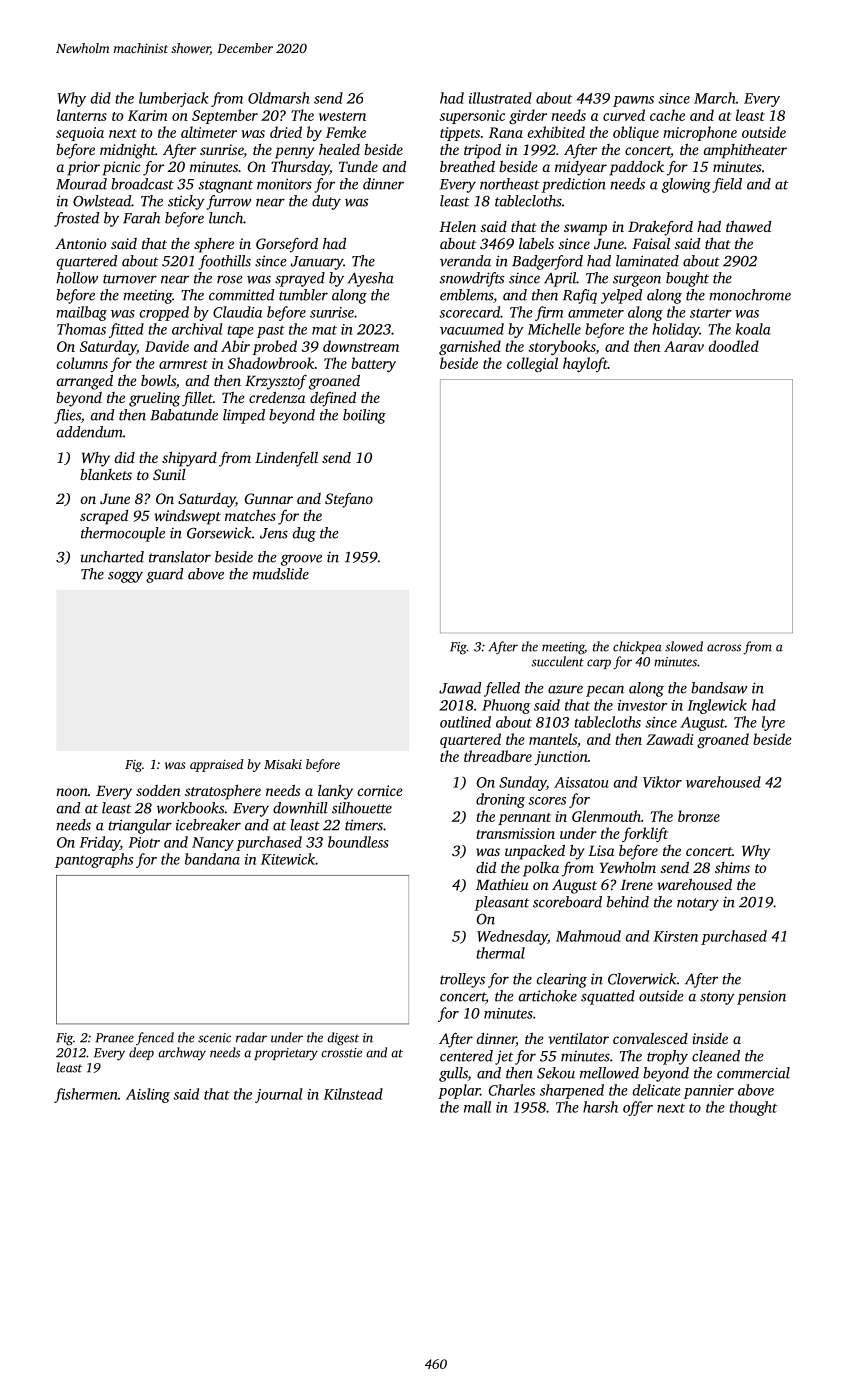  What do you see at coordinates (349, 500) in the screenshot?
I see `Stefano` at bounding box center [349, 500].
